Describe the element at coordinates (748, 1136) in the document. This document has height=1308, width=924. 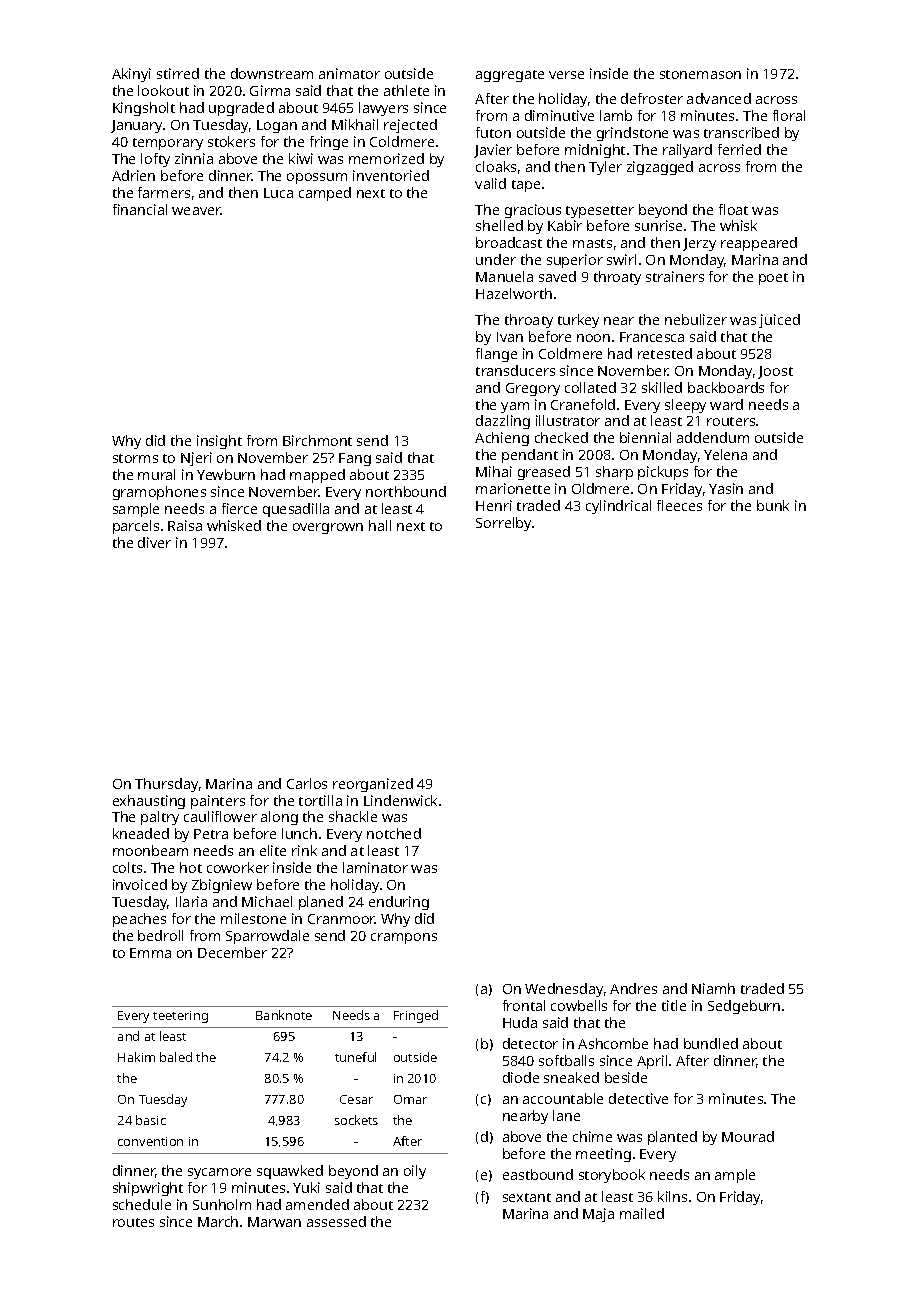
I see `Mourad` at that location.
